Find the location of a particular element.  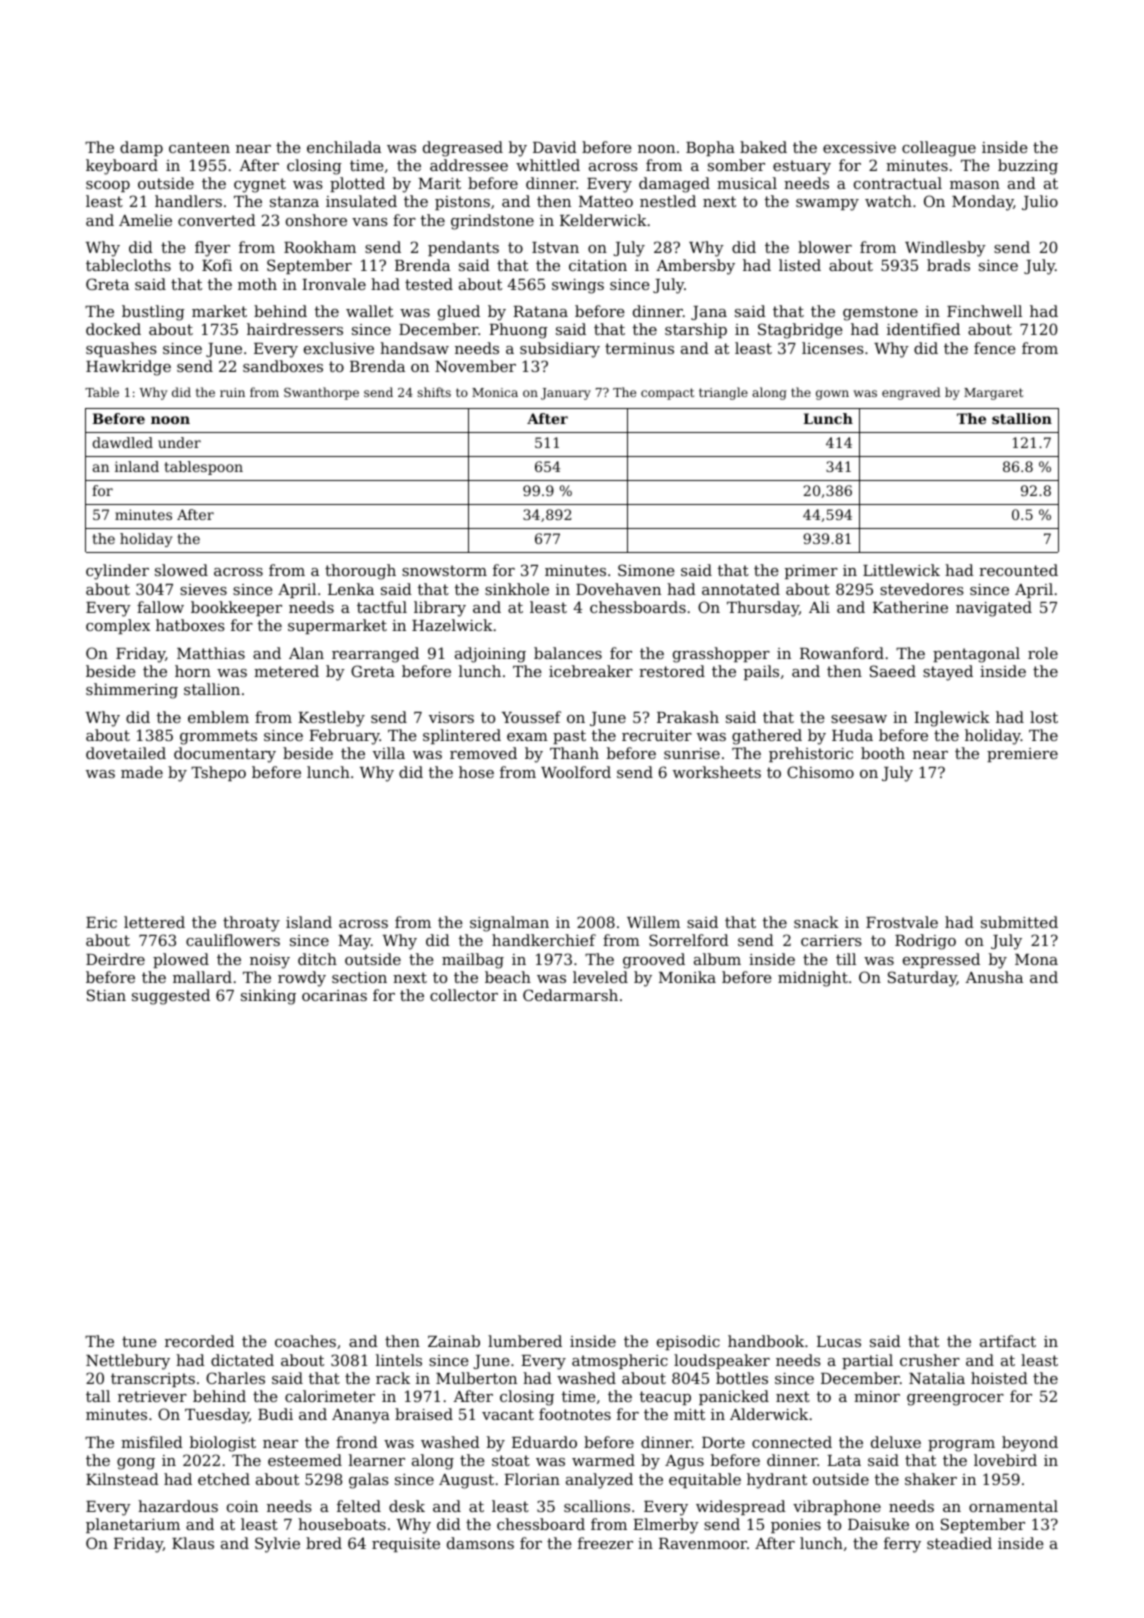

Istvan is located at coordinates (555, 247).
